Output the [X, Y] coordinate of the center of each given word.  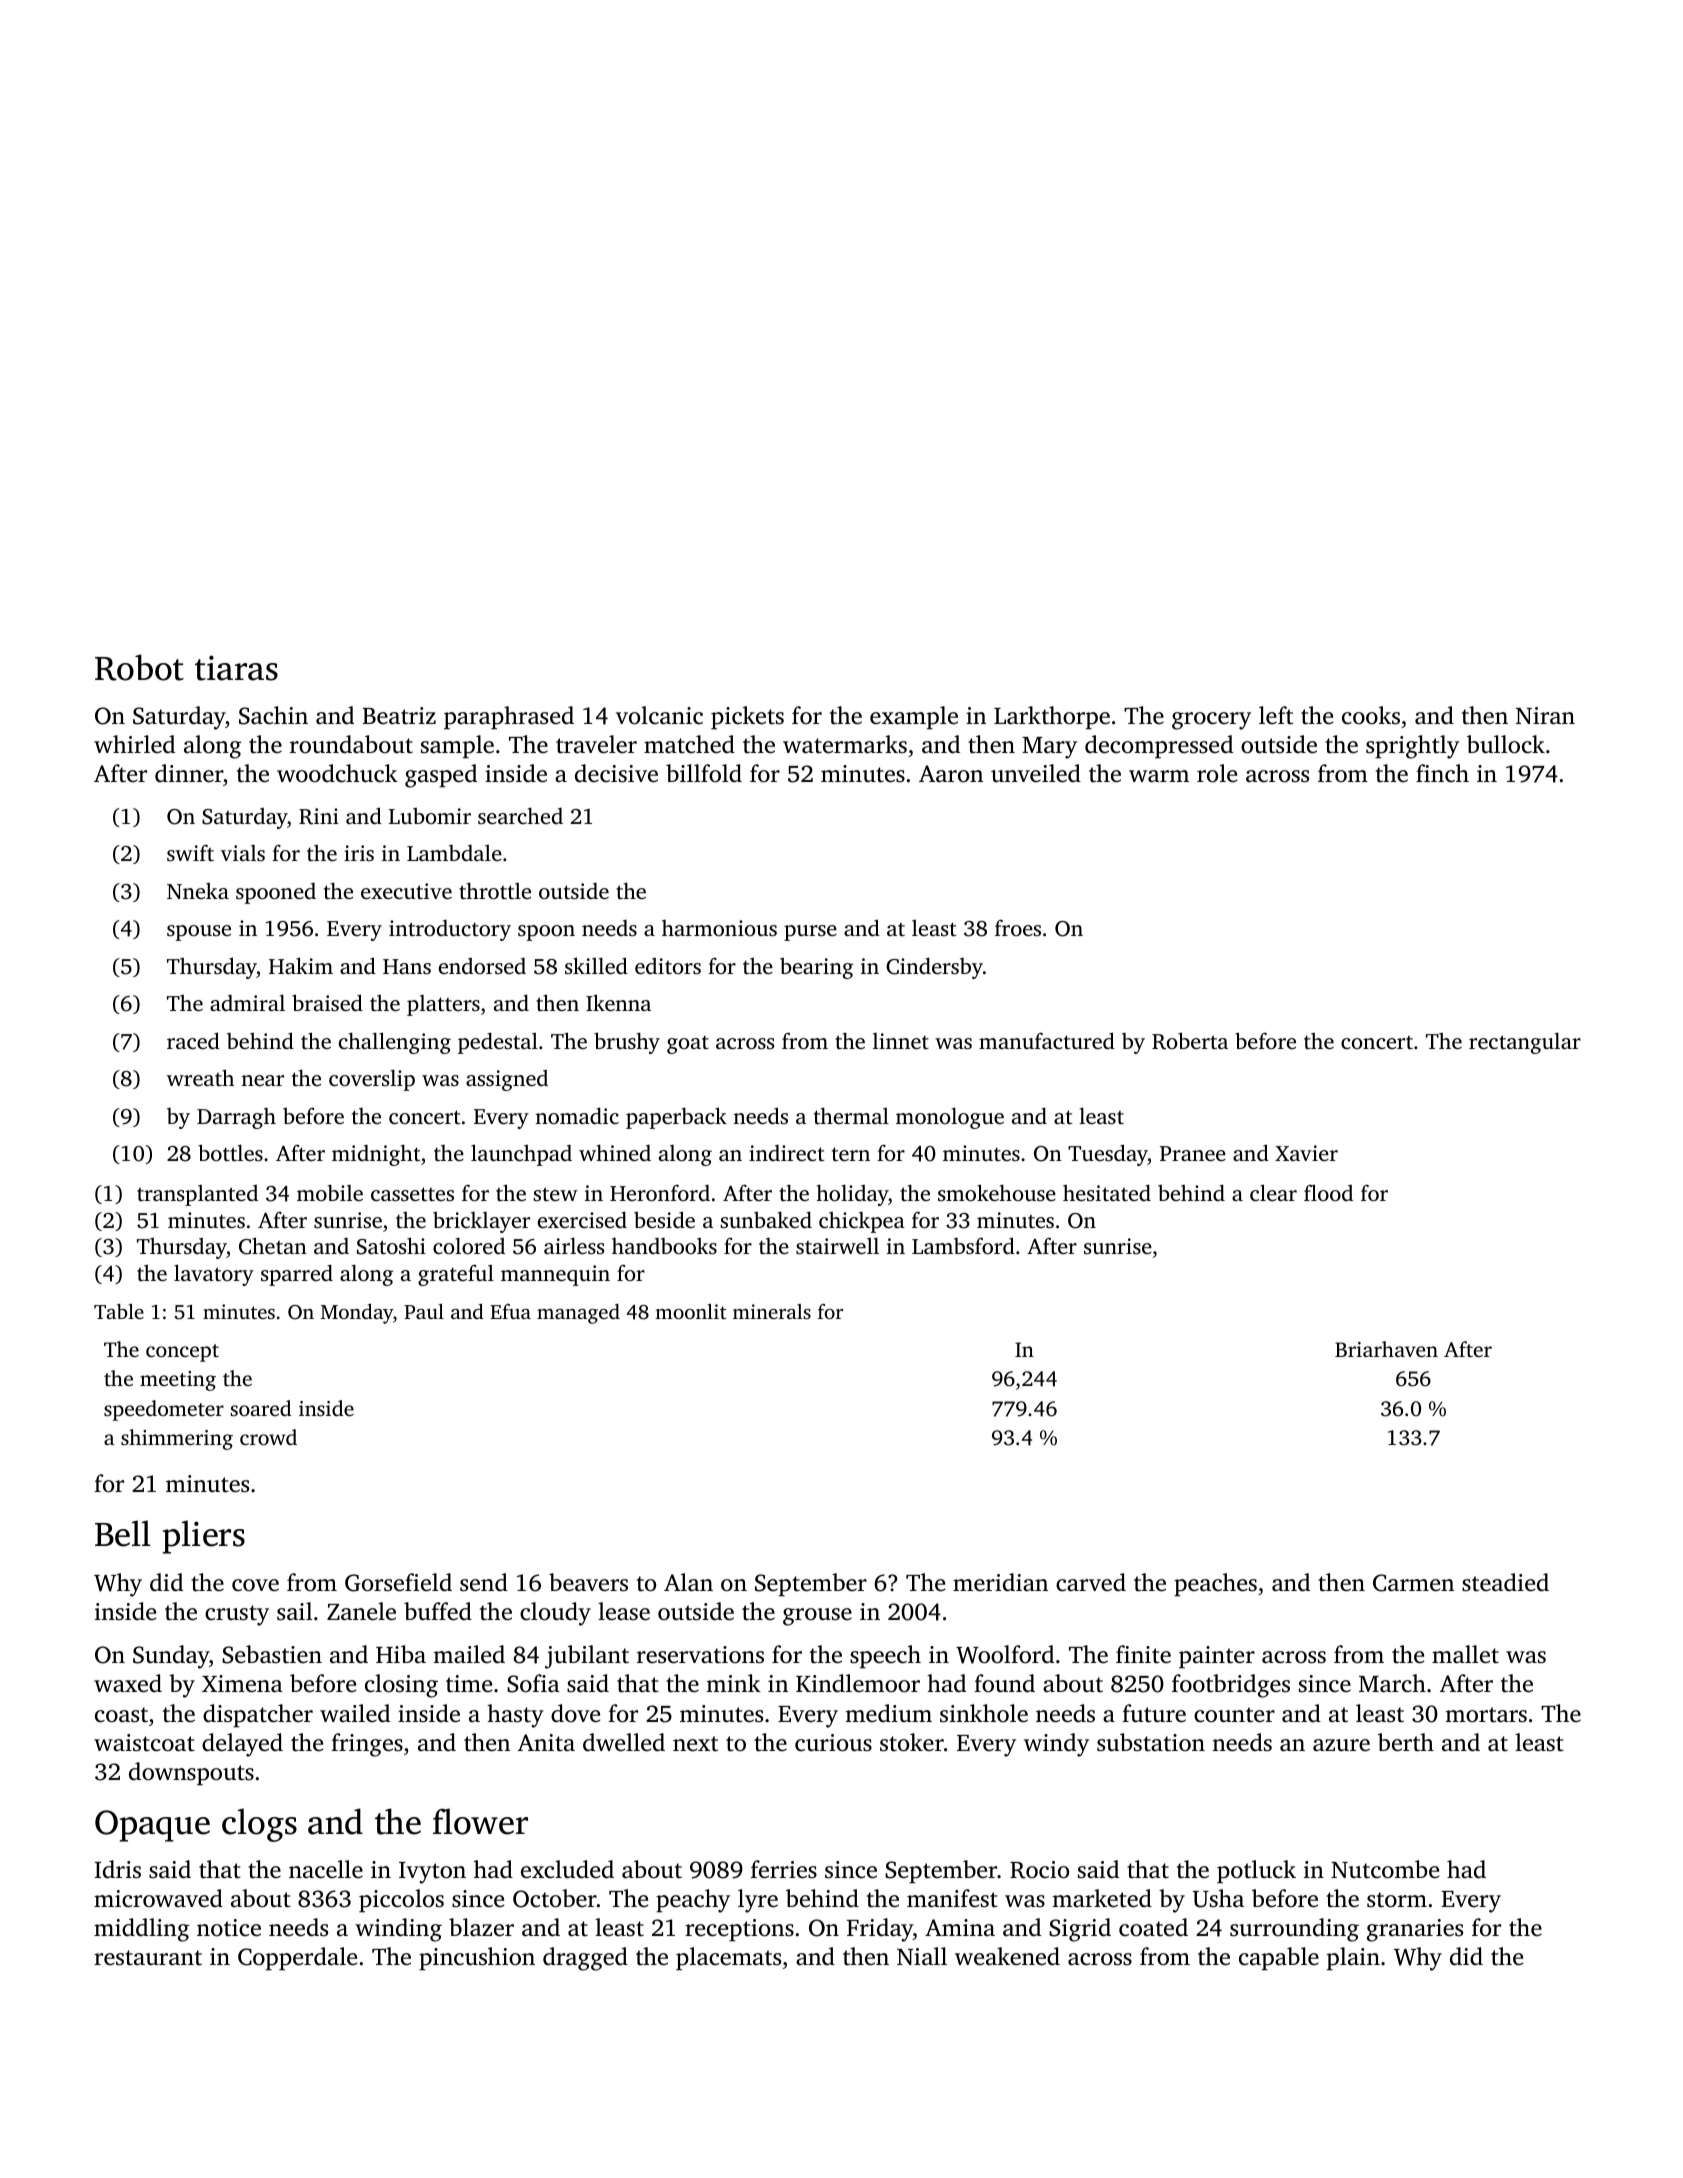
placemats [728, 1959]
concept [182, 1353]
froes [1018, 928]
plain [1353, 1959]
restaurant [148, 1958]
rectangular [1525, 1043]
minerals [772, 1311]
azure [1341, 1745]
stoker [912, 1742]
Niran [1545, 716]
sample [457, 747]
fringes [367, 1745]
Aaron [951, 774]
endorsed [482, 966]
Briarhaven [1386, 1349]
